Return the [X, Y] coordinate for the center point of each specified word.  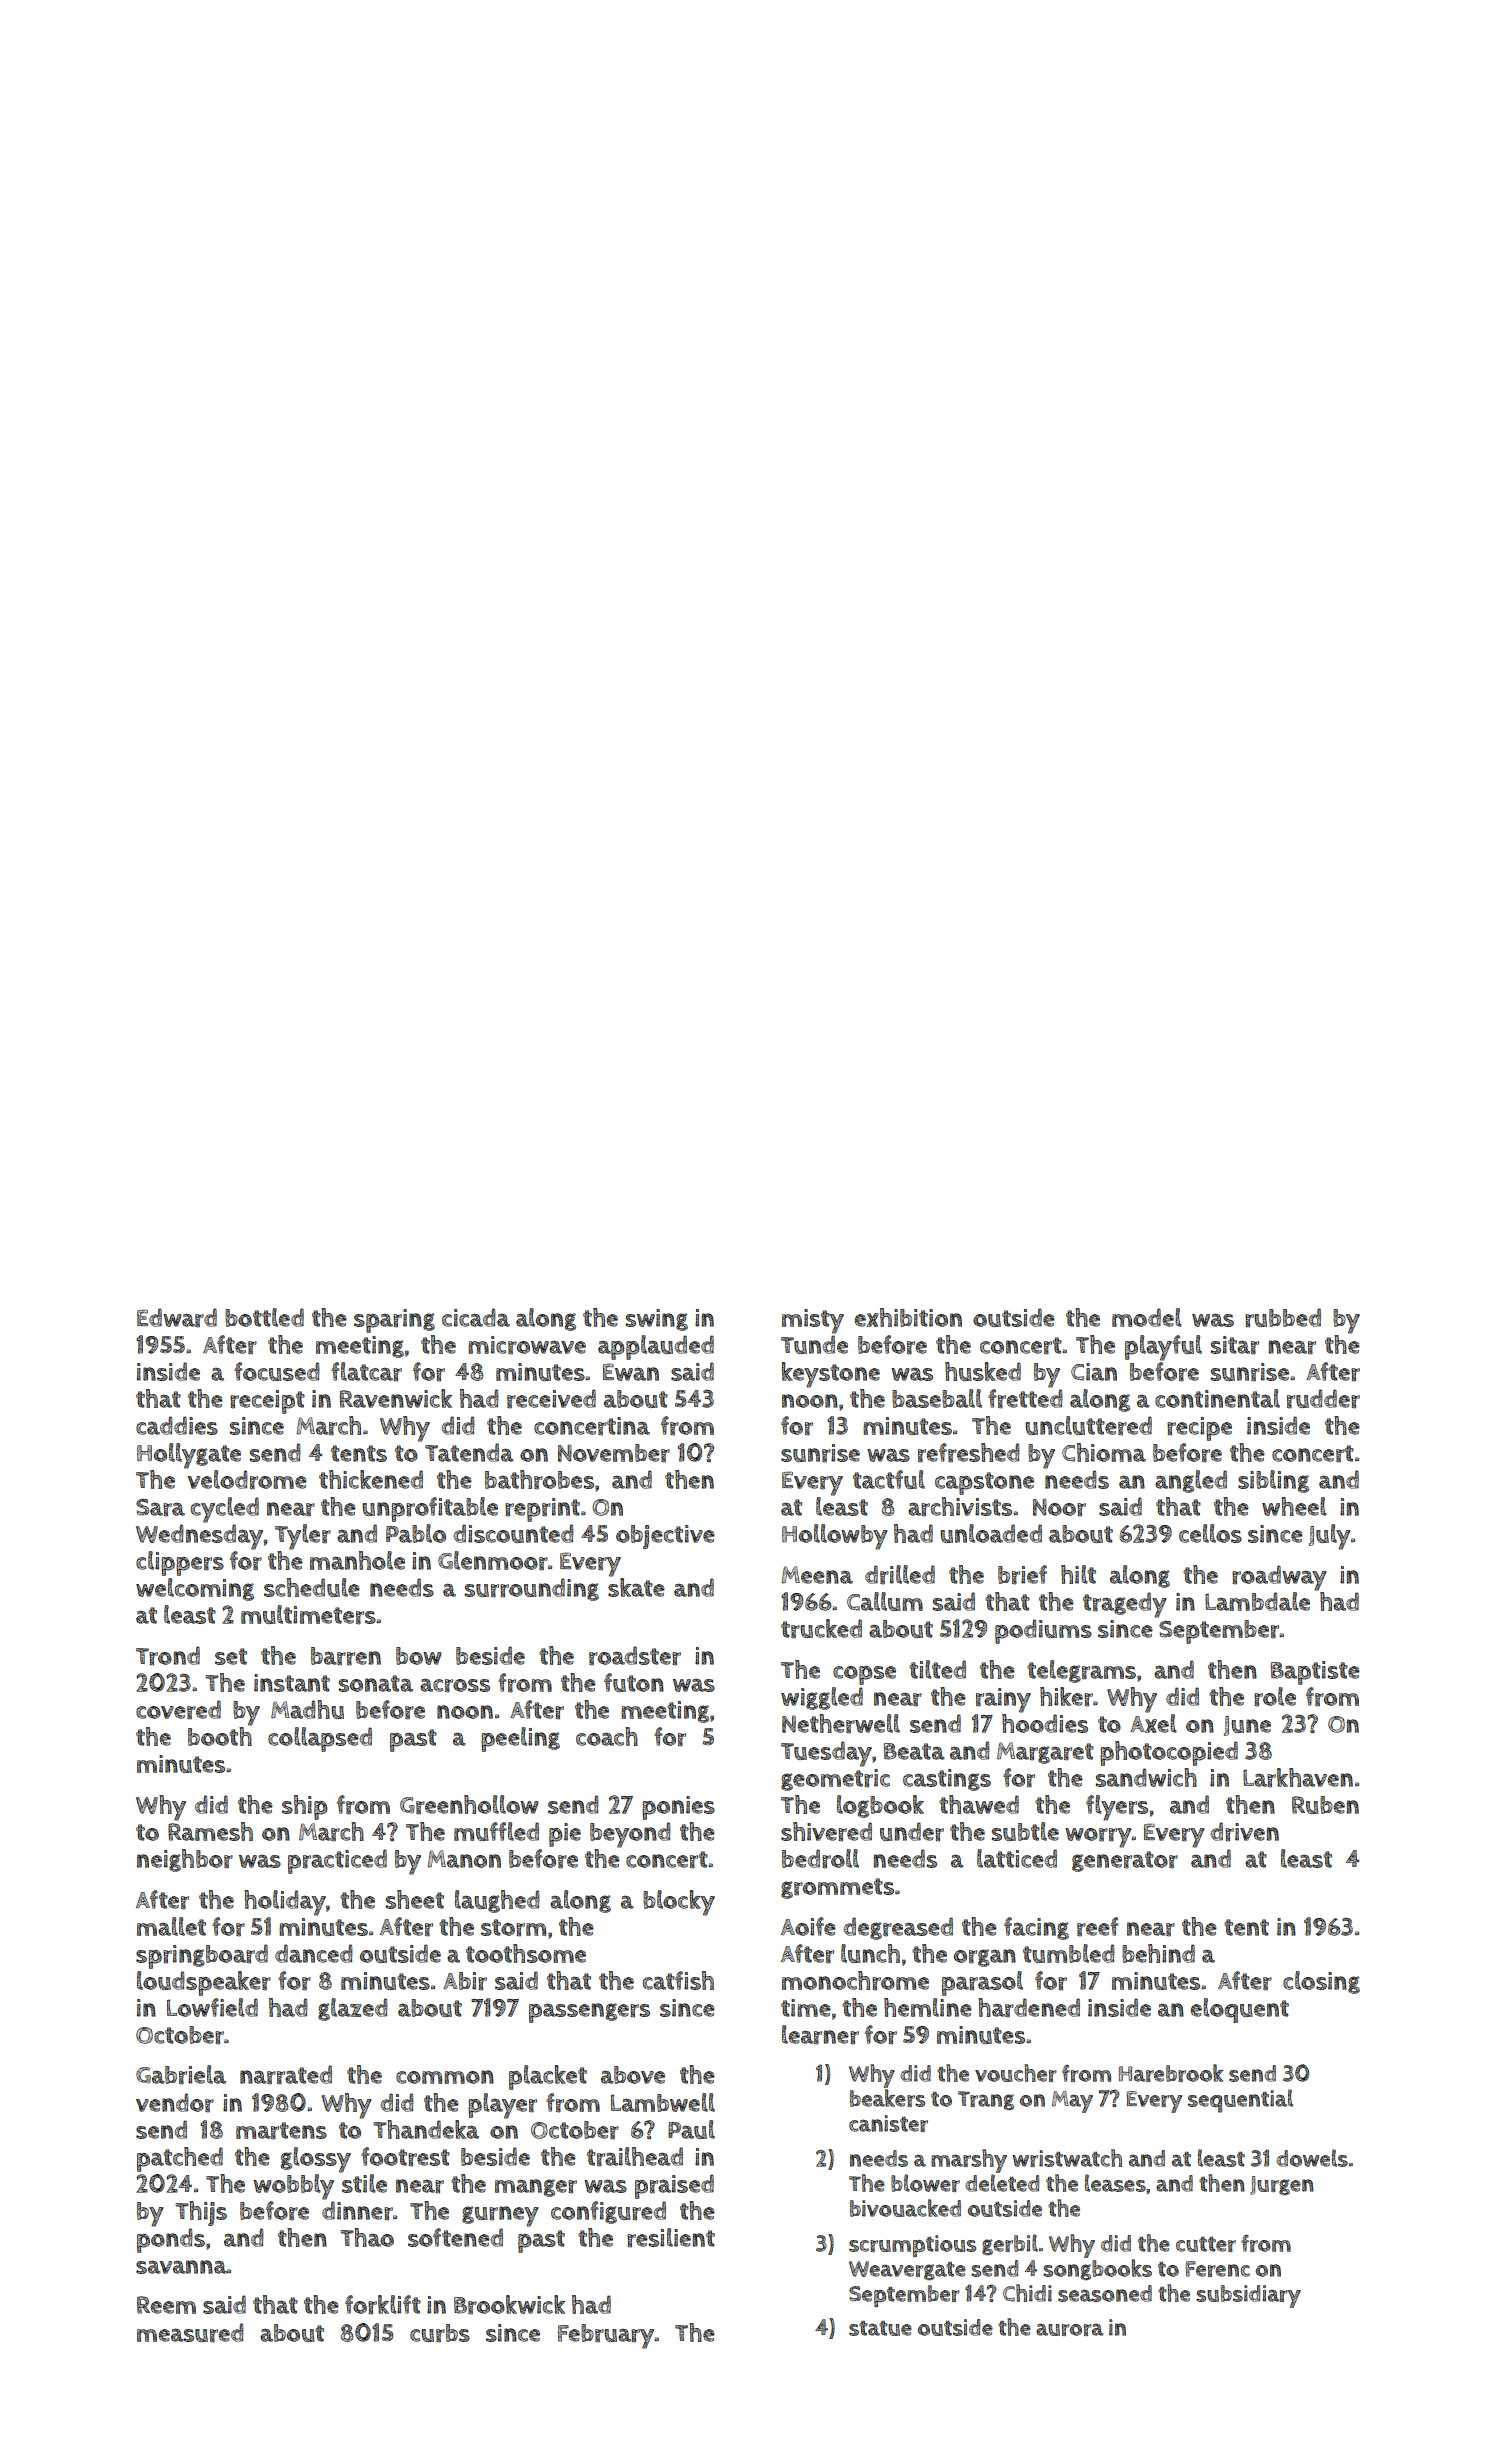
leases [1115, 2183]
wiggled [822, 1698]
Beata [914, 1751]
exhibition [908, 1317]
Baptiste [1315, 1673]
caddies [177, 1425]
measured [190, 2333]
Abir [465, 1981]
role [1275, 1697]
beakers [887, 2098]
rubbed [1283, 1318]
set [231, 1656]
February [606, 2336]
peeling [520, 1739]
